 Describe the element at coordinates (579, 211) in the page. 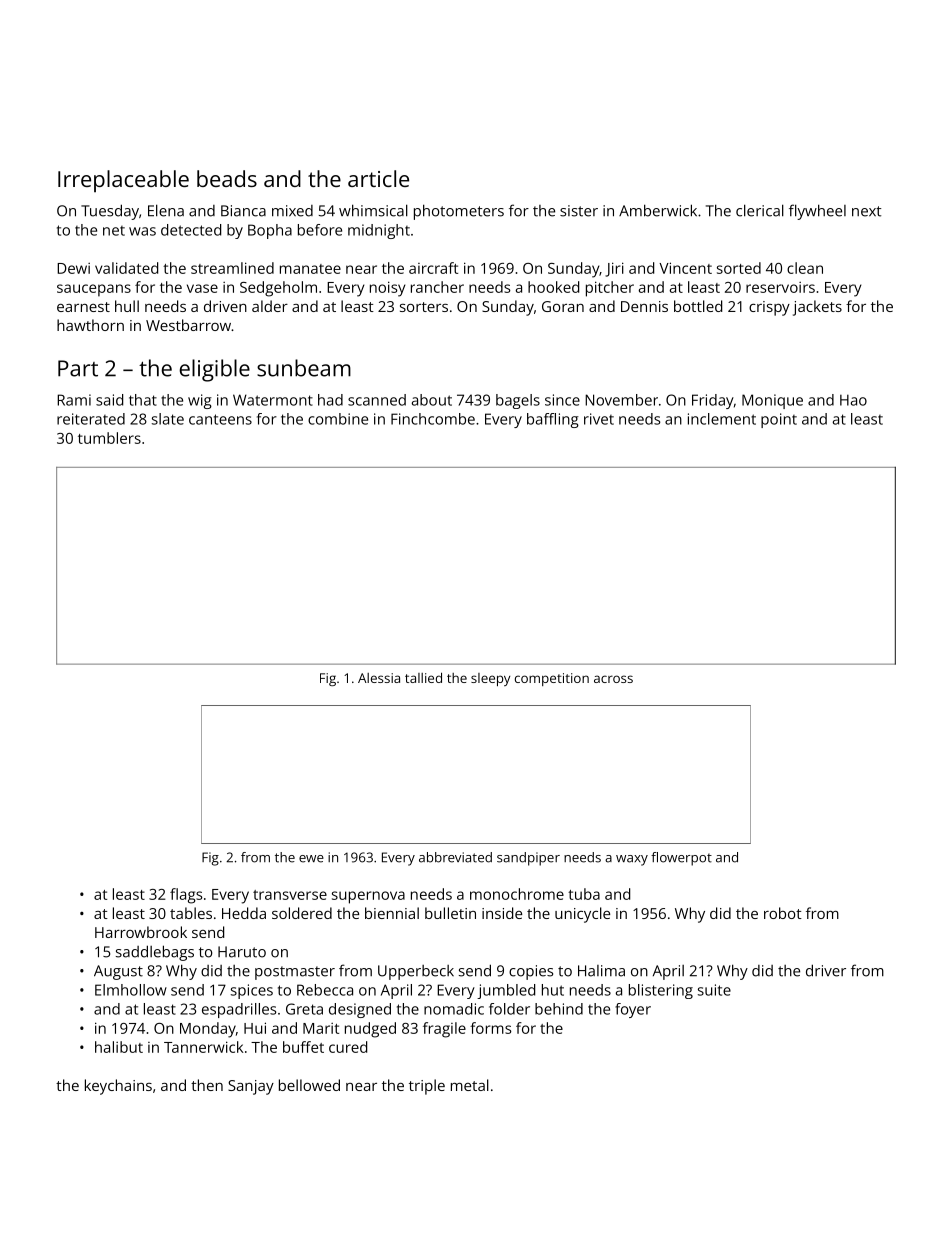

I see `sister` at that location.
